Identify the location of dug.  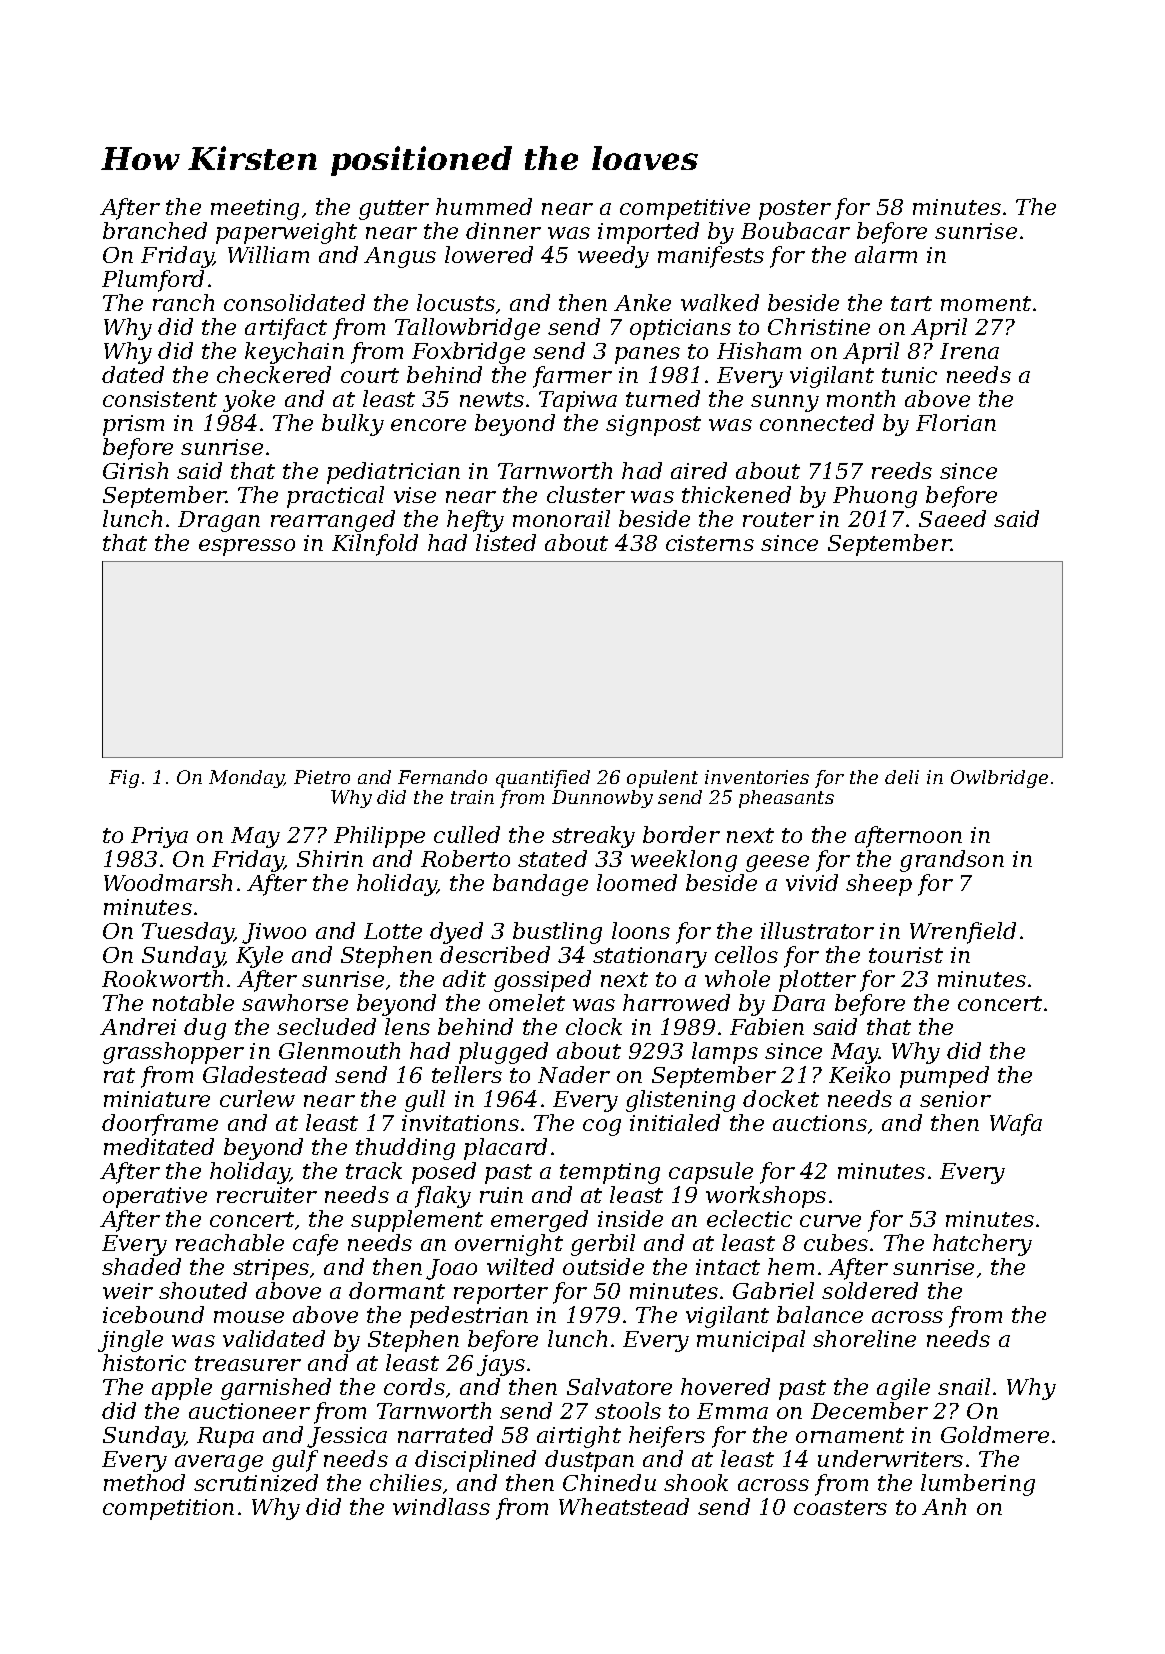
(205, 1029).
